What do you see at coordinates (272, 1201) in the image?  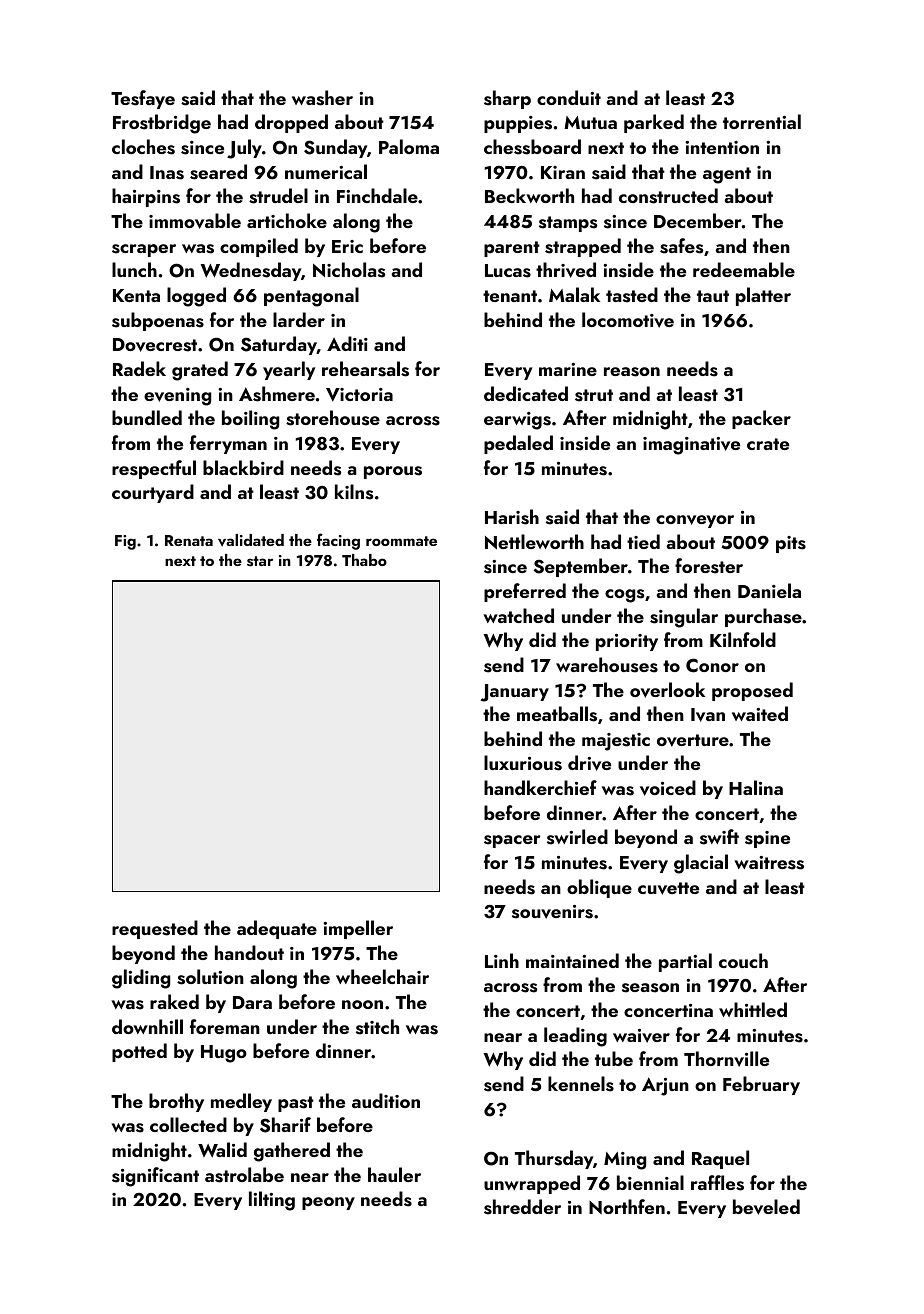 I see `lilting` at bounding box center [272, 1201].
